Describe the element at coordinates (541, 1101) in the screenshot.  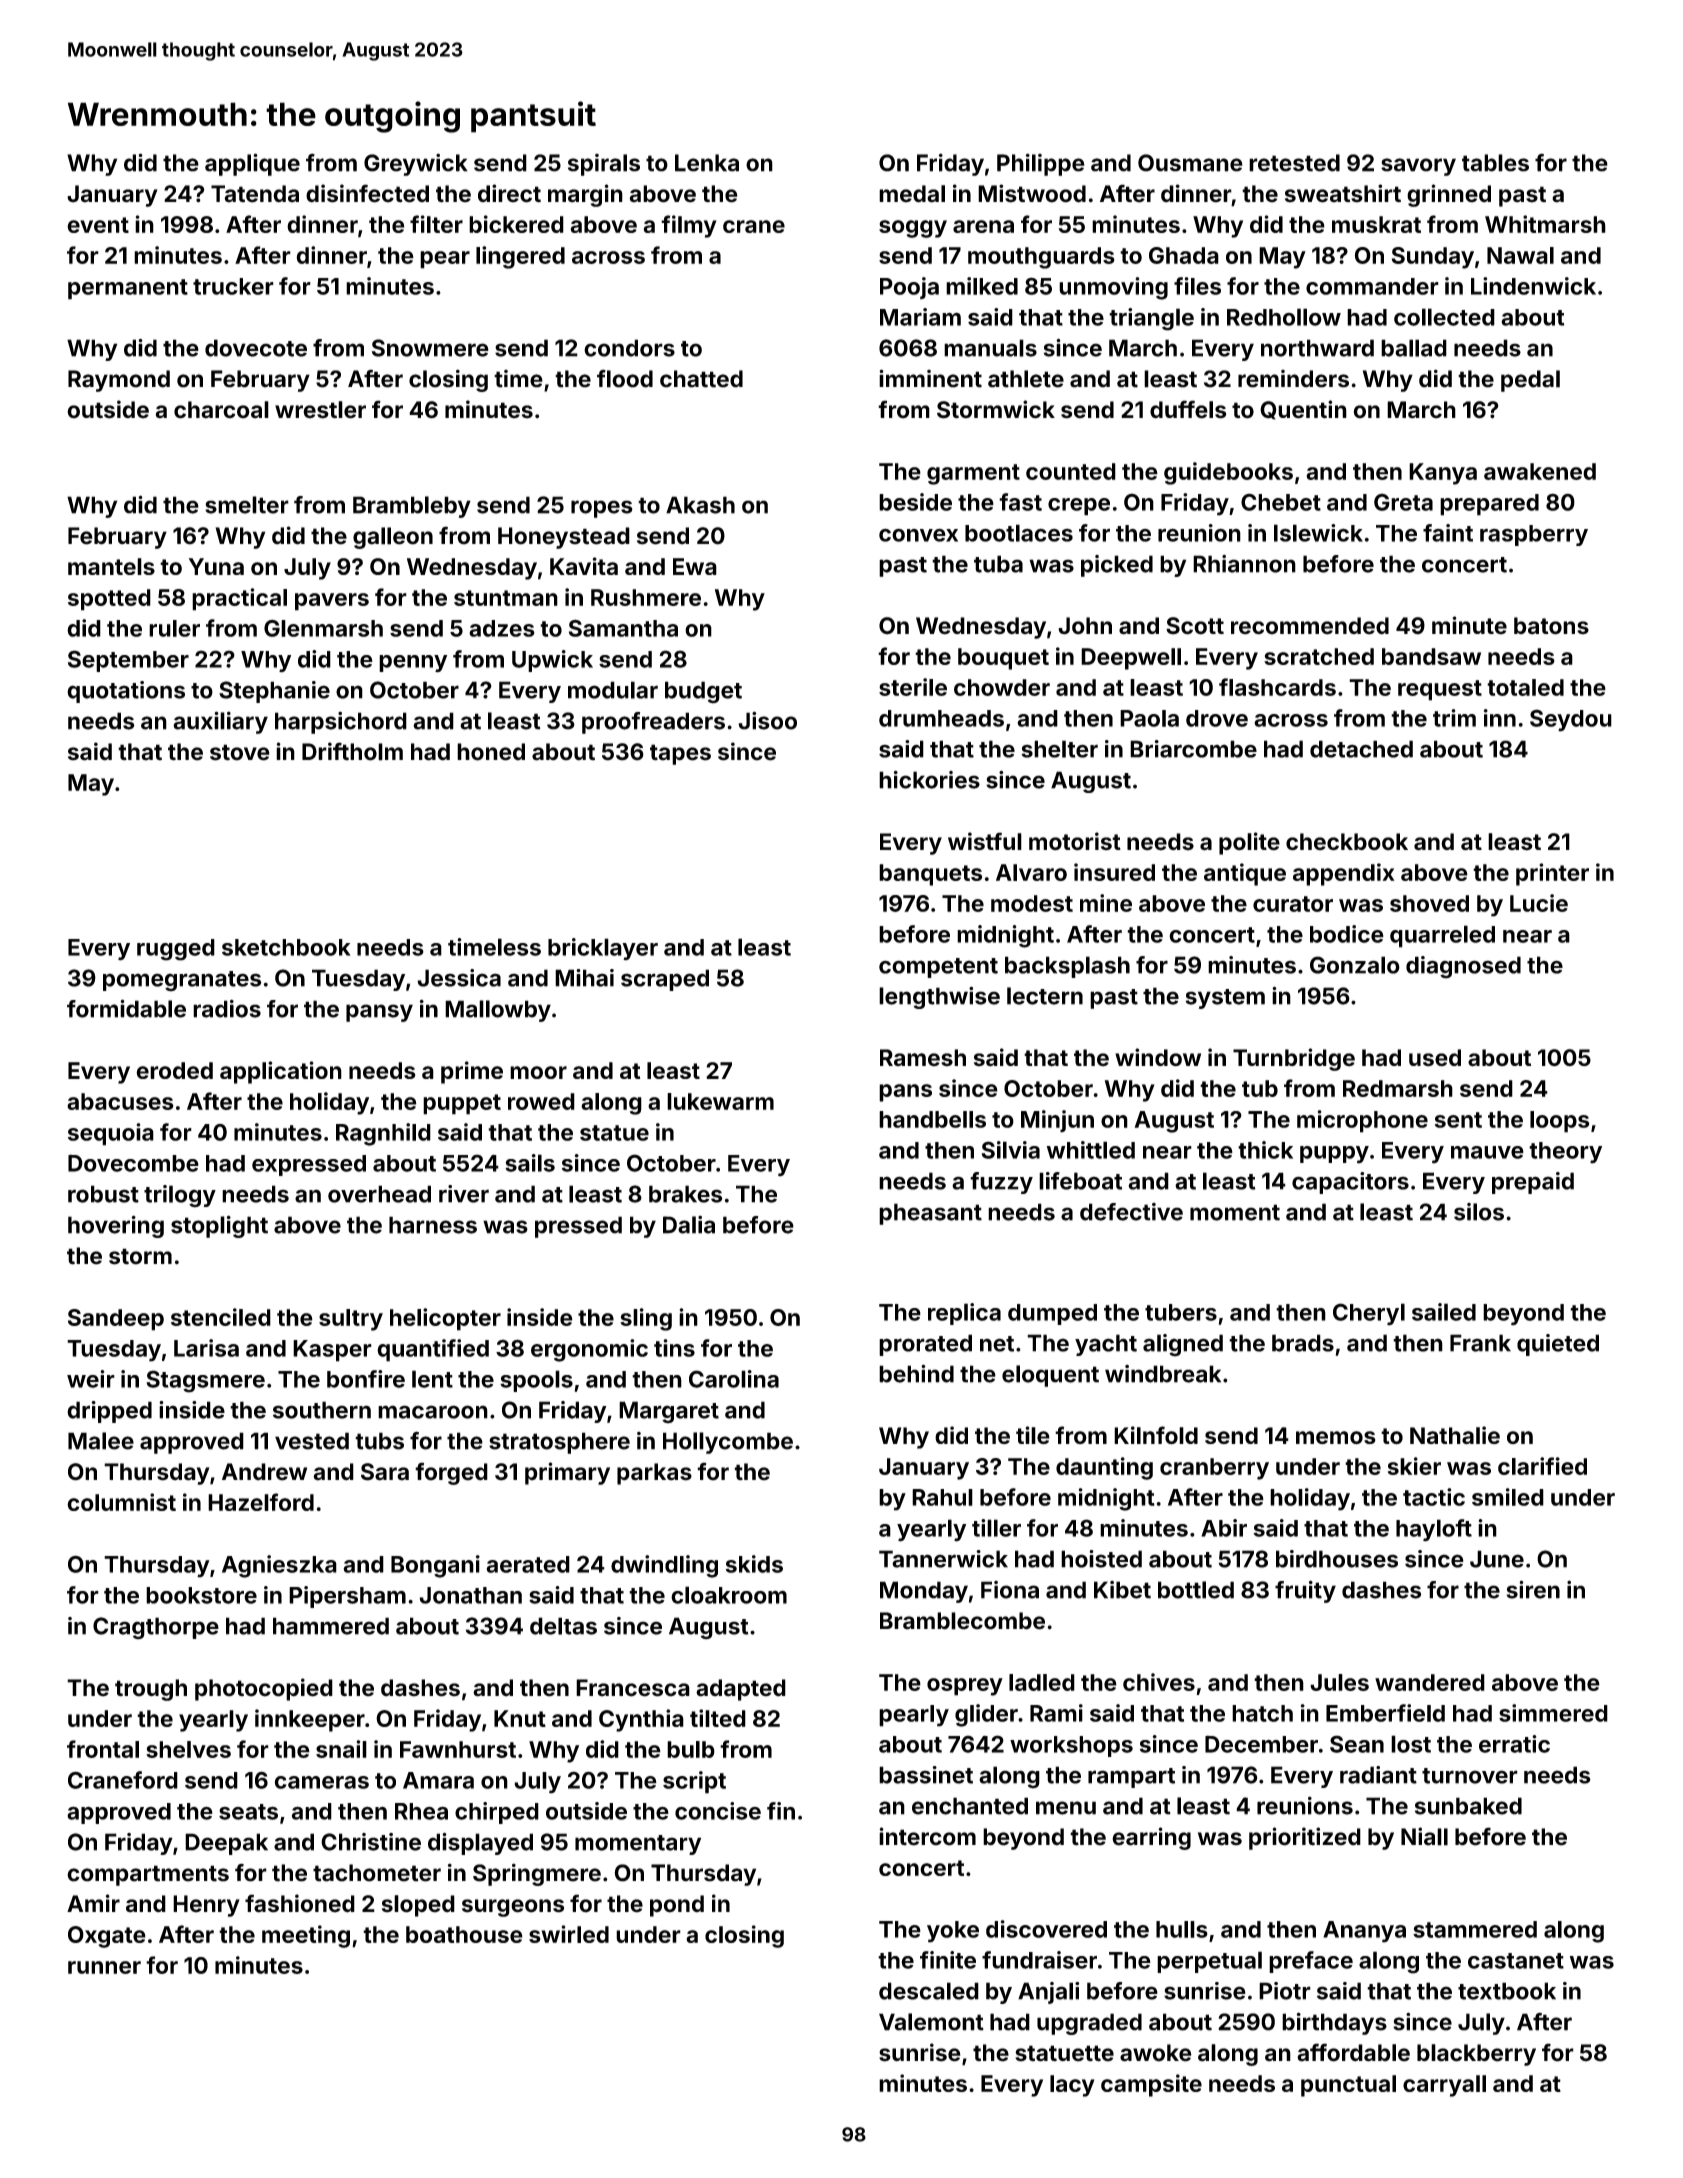
I see `rowed` at that location.
